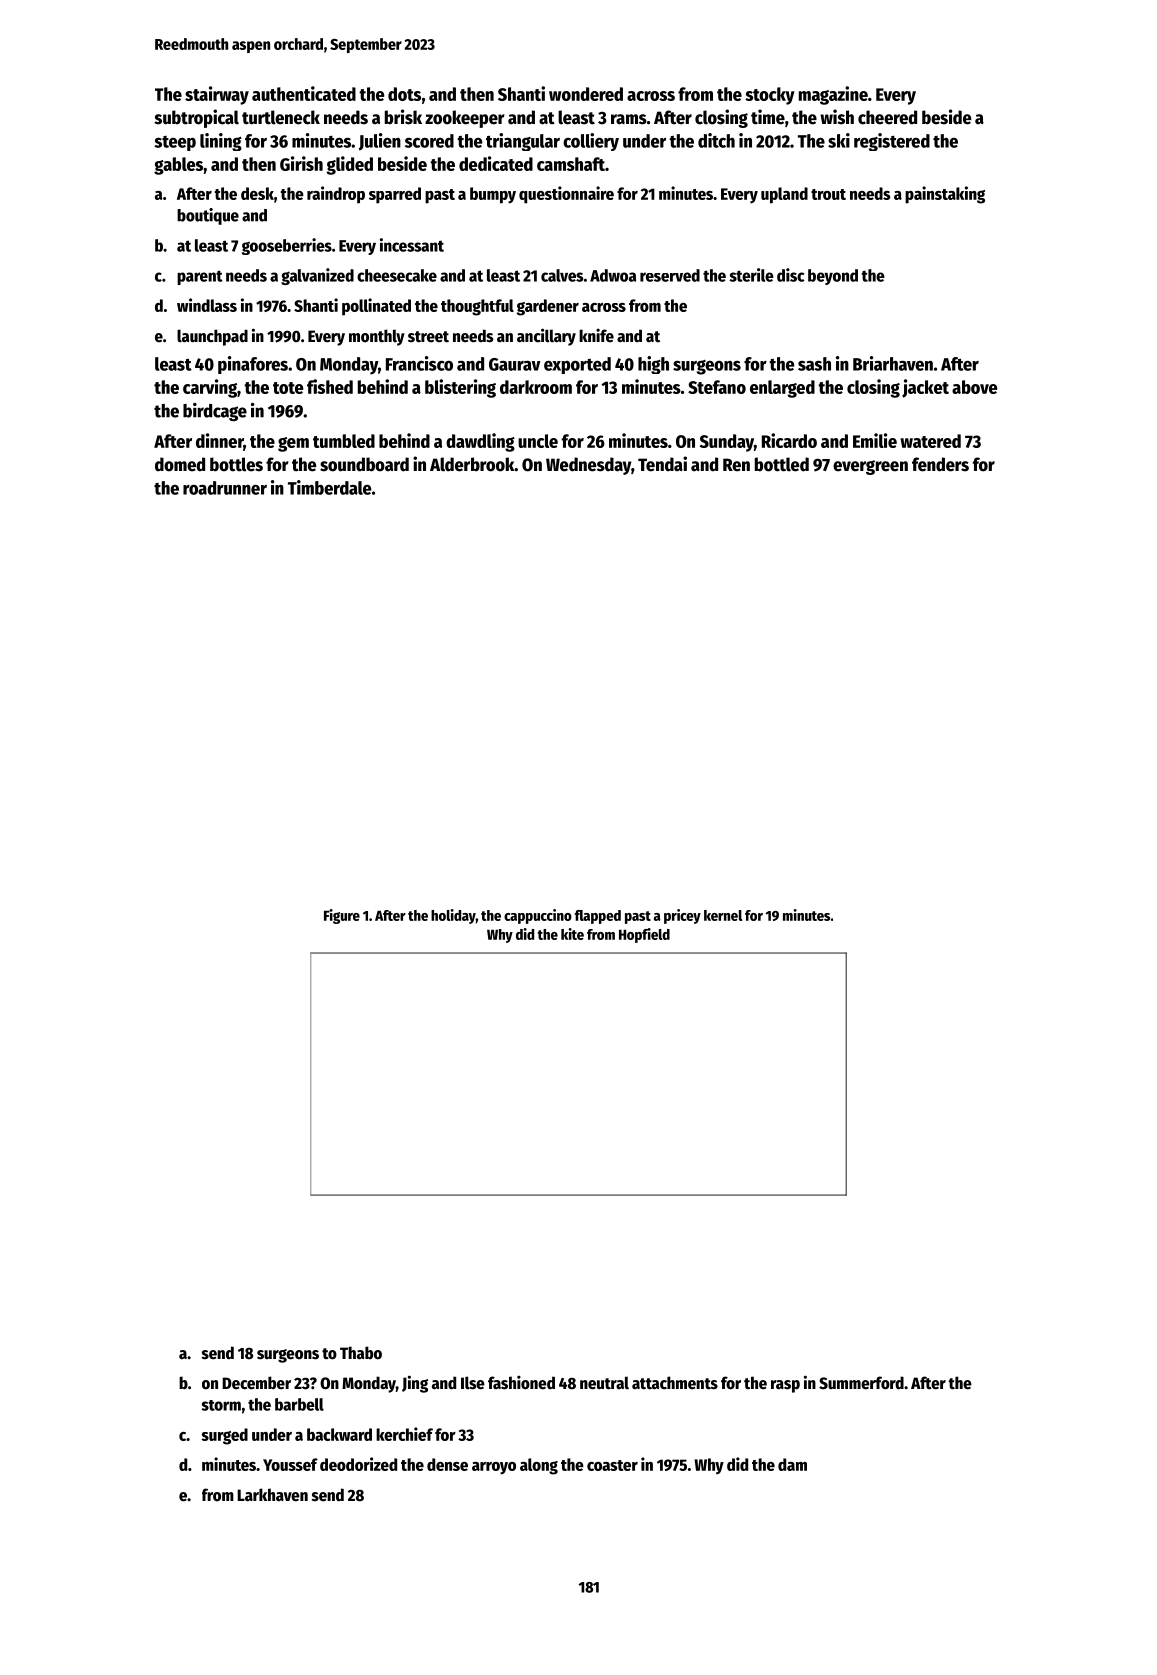 The width and height of the document is (1157, 1675). I want to click on jacket, so click(925, 388).
